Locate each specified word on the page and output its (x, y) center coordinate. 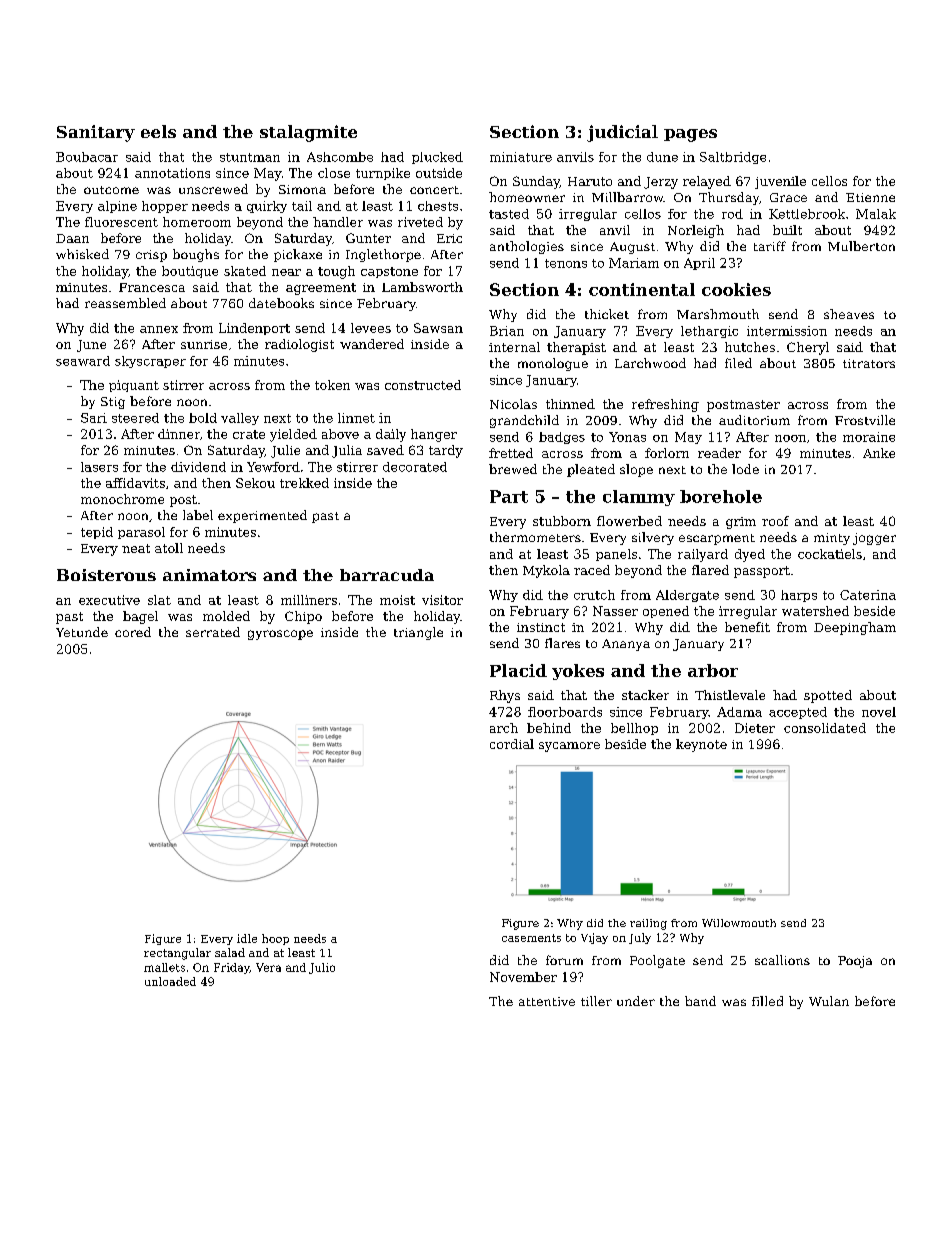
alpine (117, 207)
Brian (507, 331)
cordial (512, 744)
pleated (591, 470)
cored (133, 632)
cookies (736, 289)
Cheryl (808, 348)
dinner (179, 434)
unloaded (170, 981)
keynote (701, 745)
